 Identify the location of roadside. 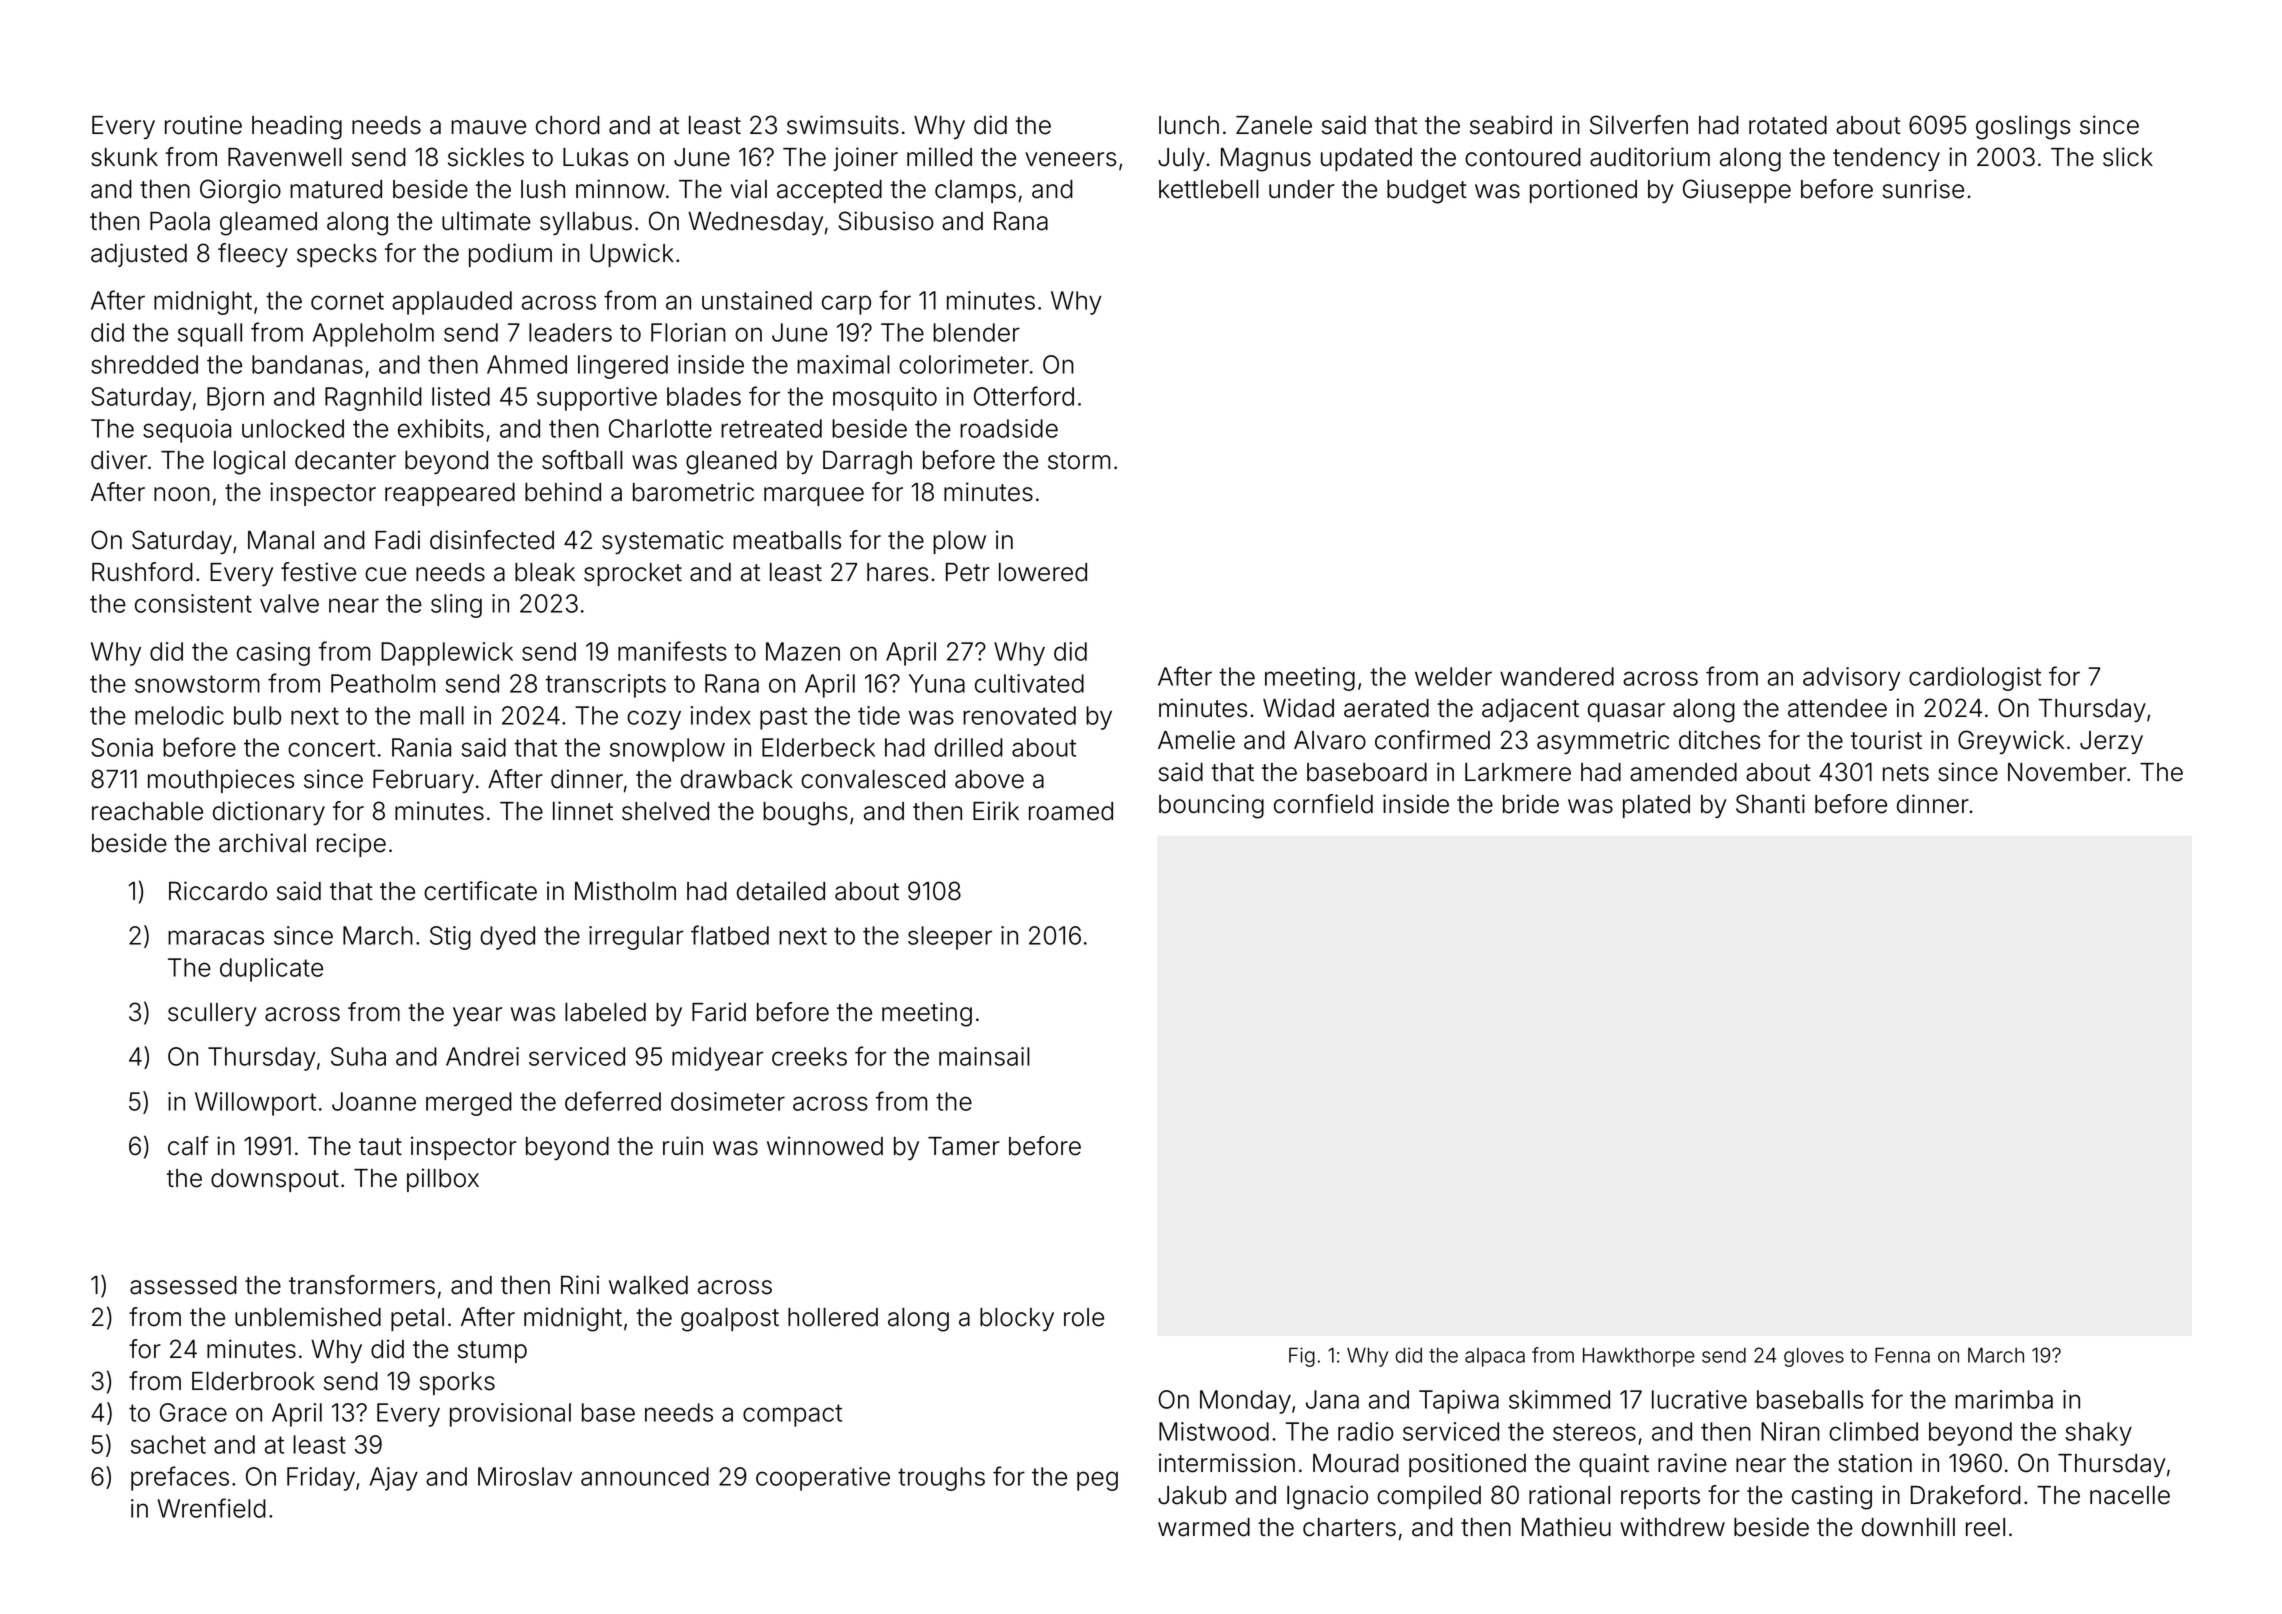
(1009, 428).
